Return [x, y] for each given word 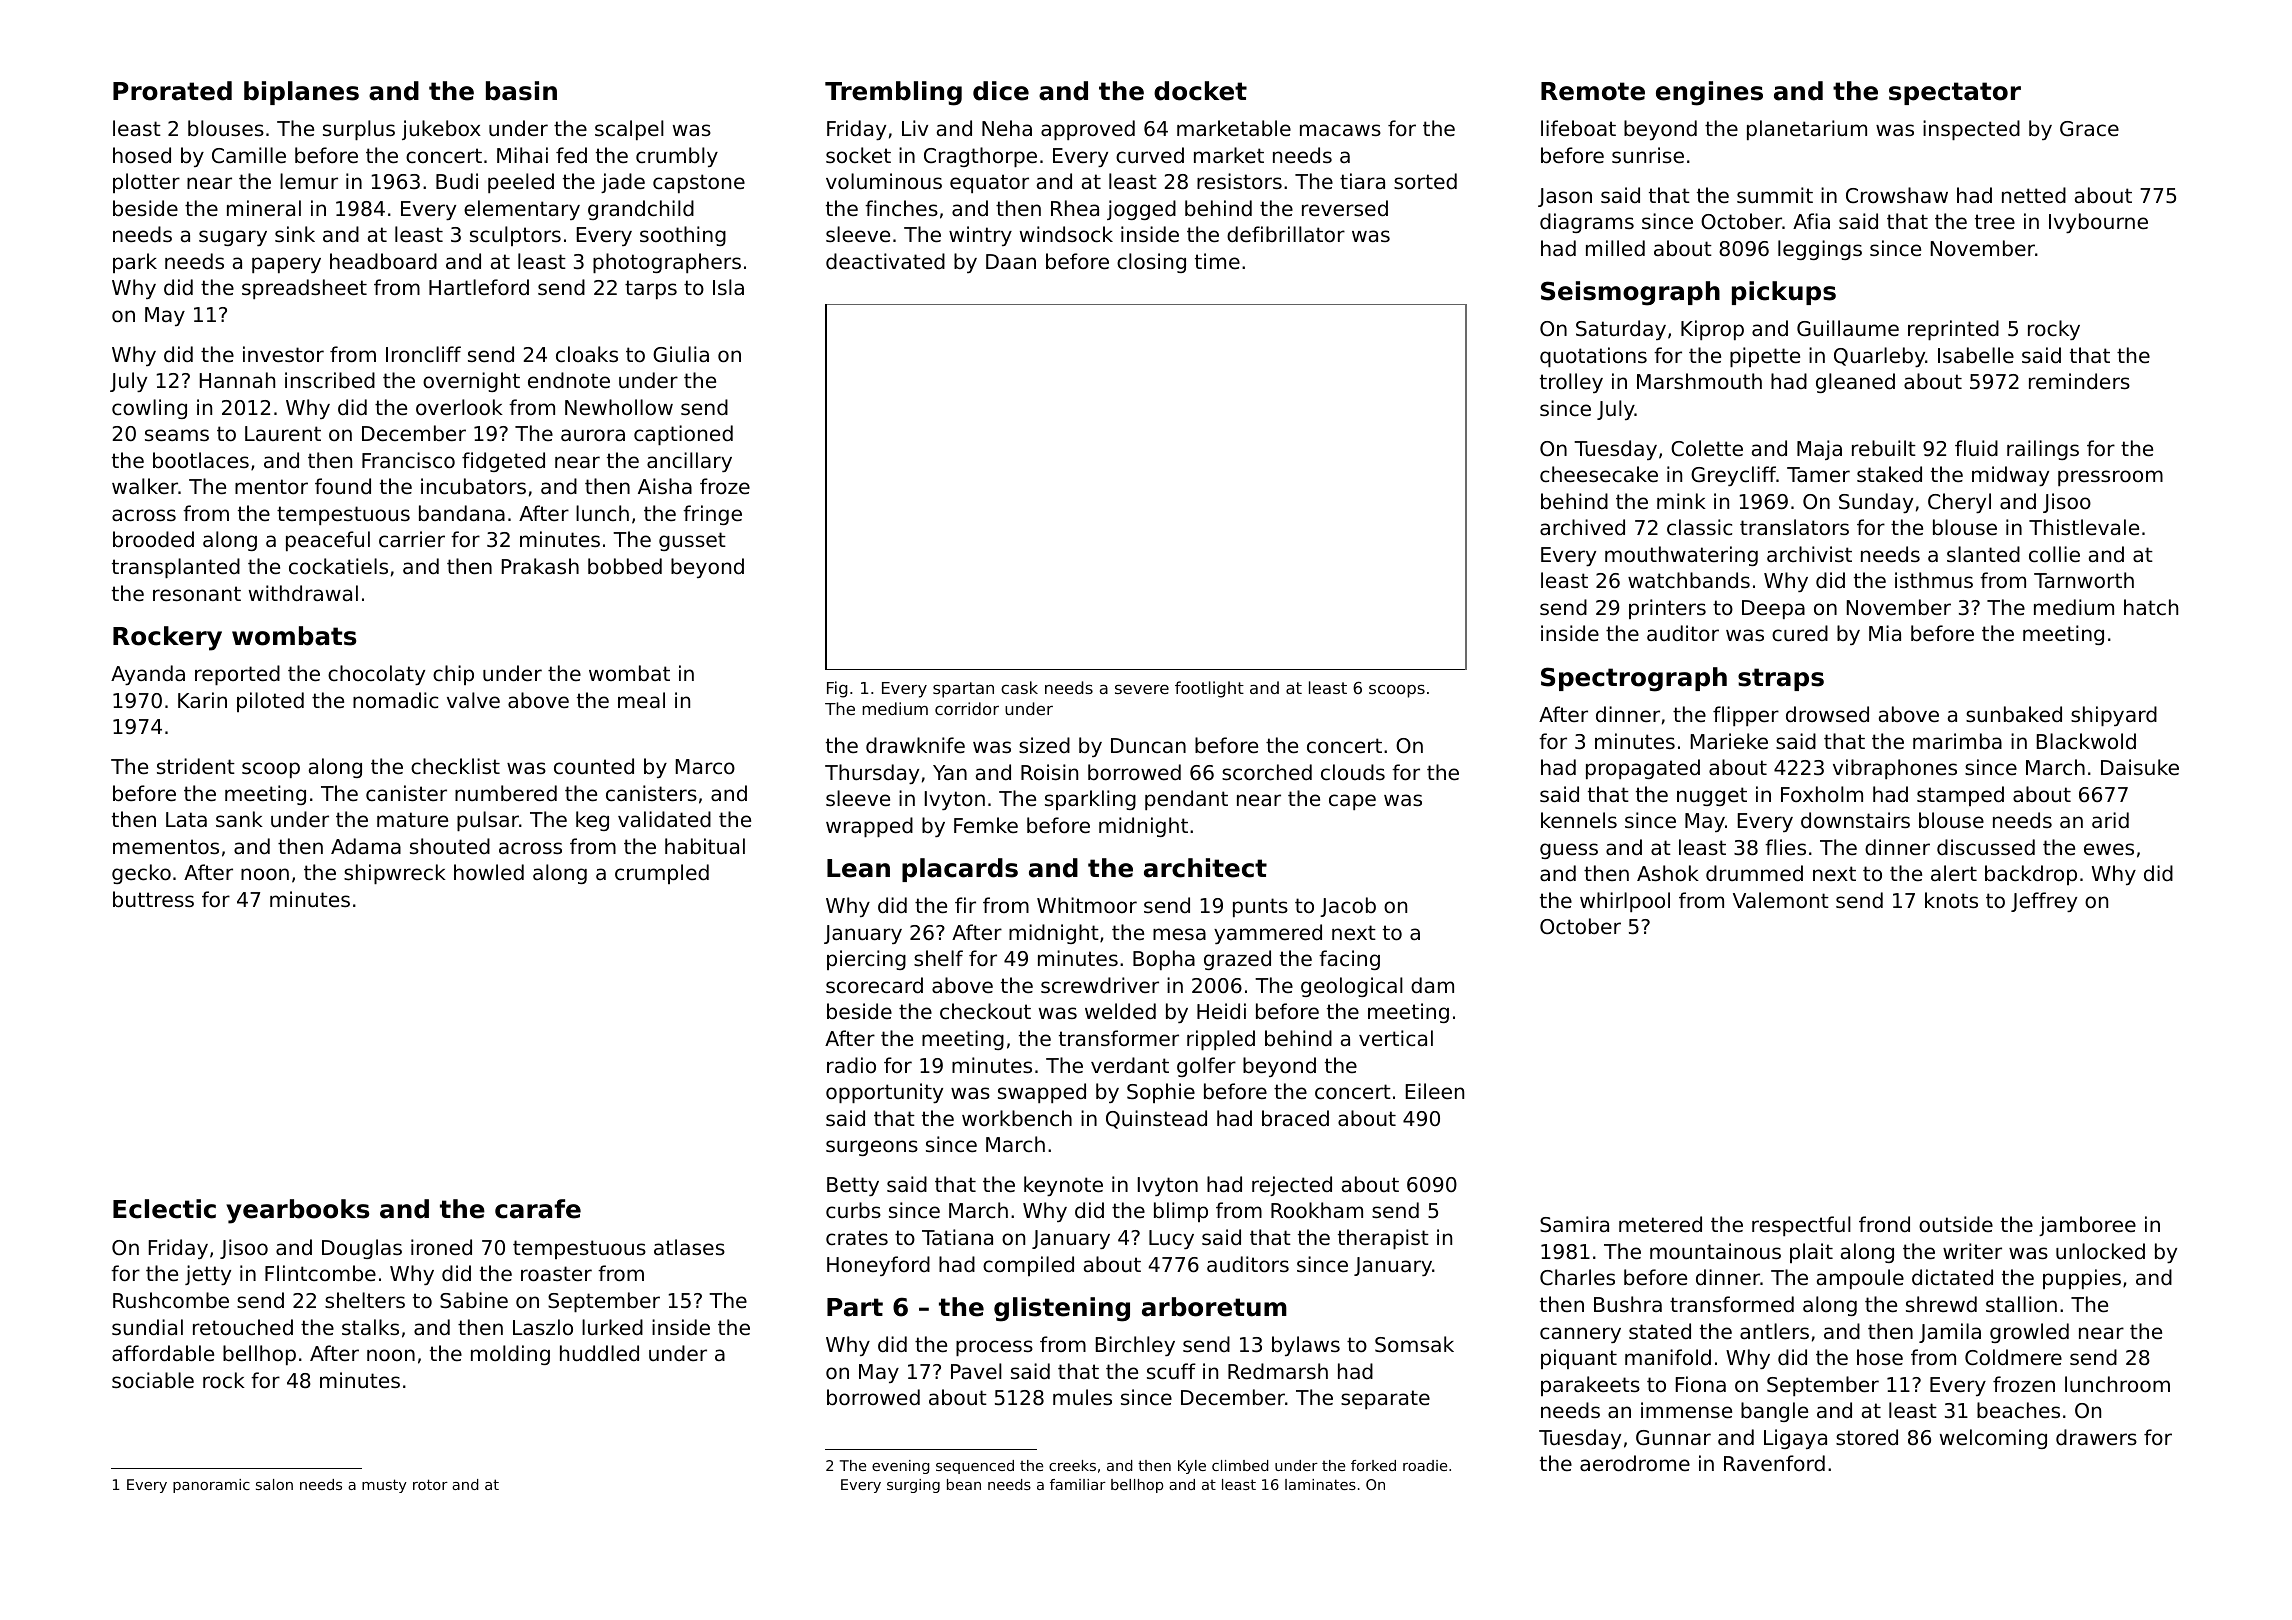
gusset [692, 541]
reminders [2079, 381]
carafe [538, 1209]
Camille [249, 155]
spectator [1955, 93]
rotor [430, 1484]
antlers [1774, 1331]
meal [641, 700]
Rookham [1317, 1210]
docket [1200, 91]
